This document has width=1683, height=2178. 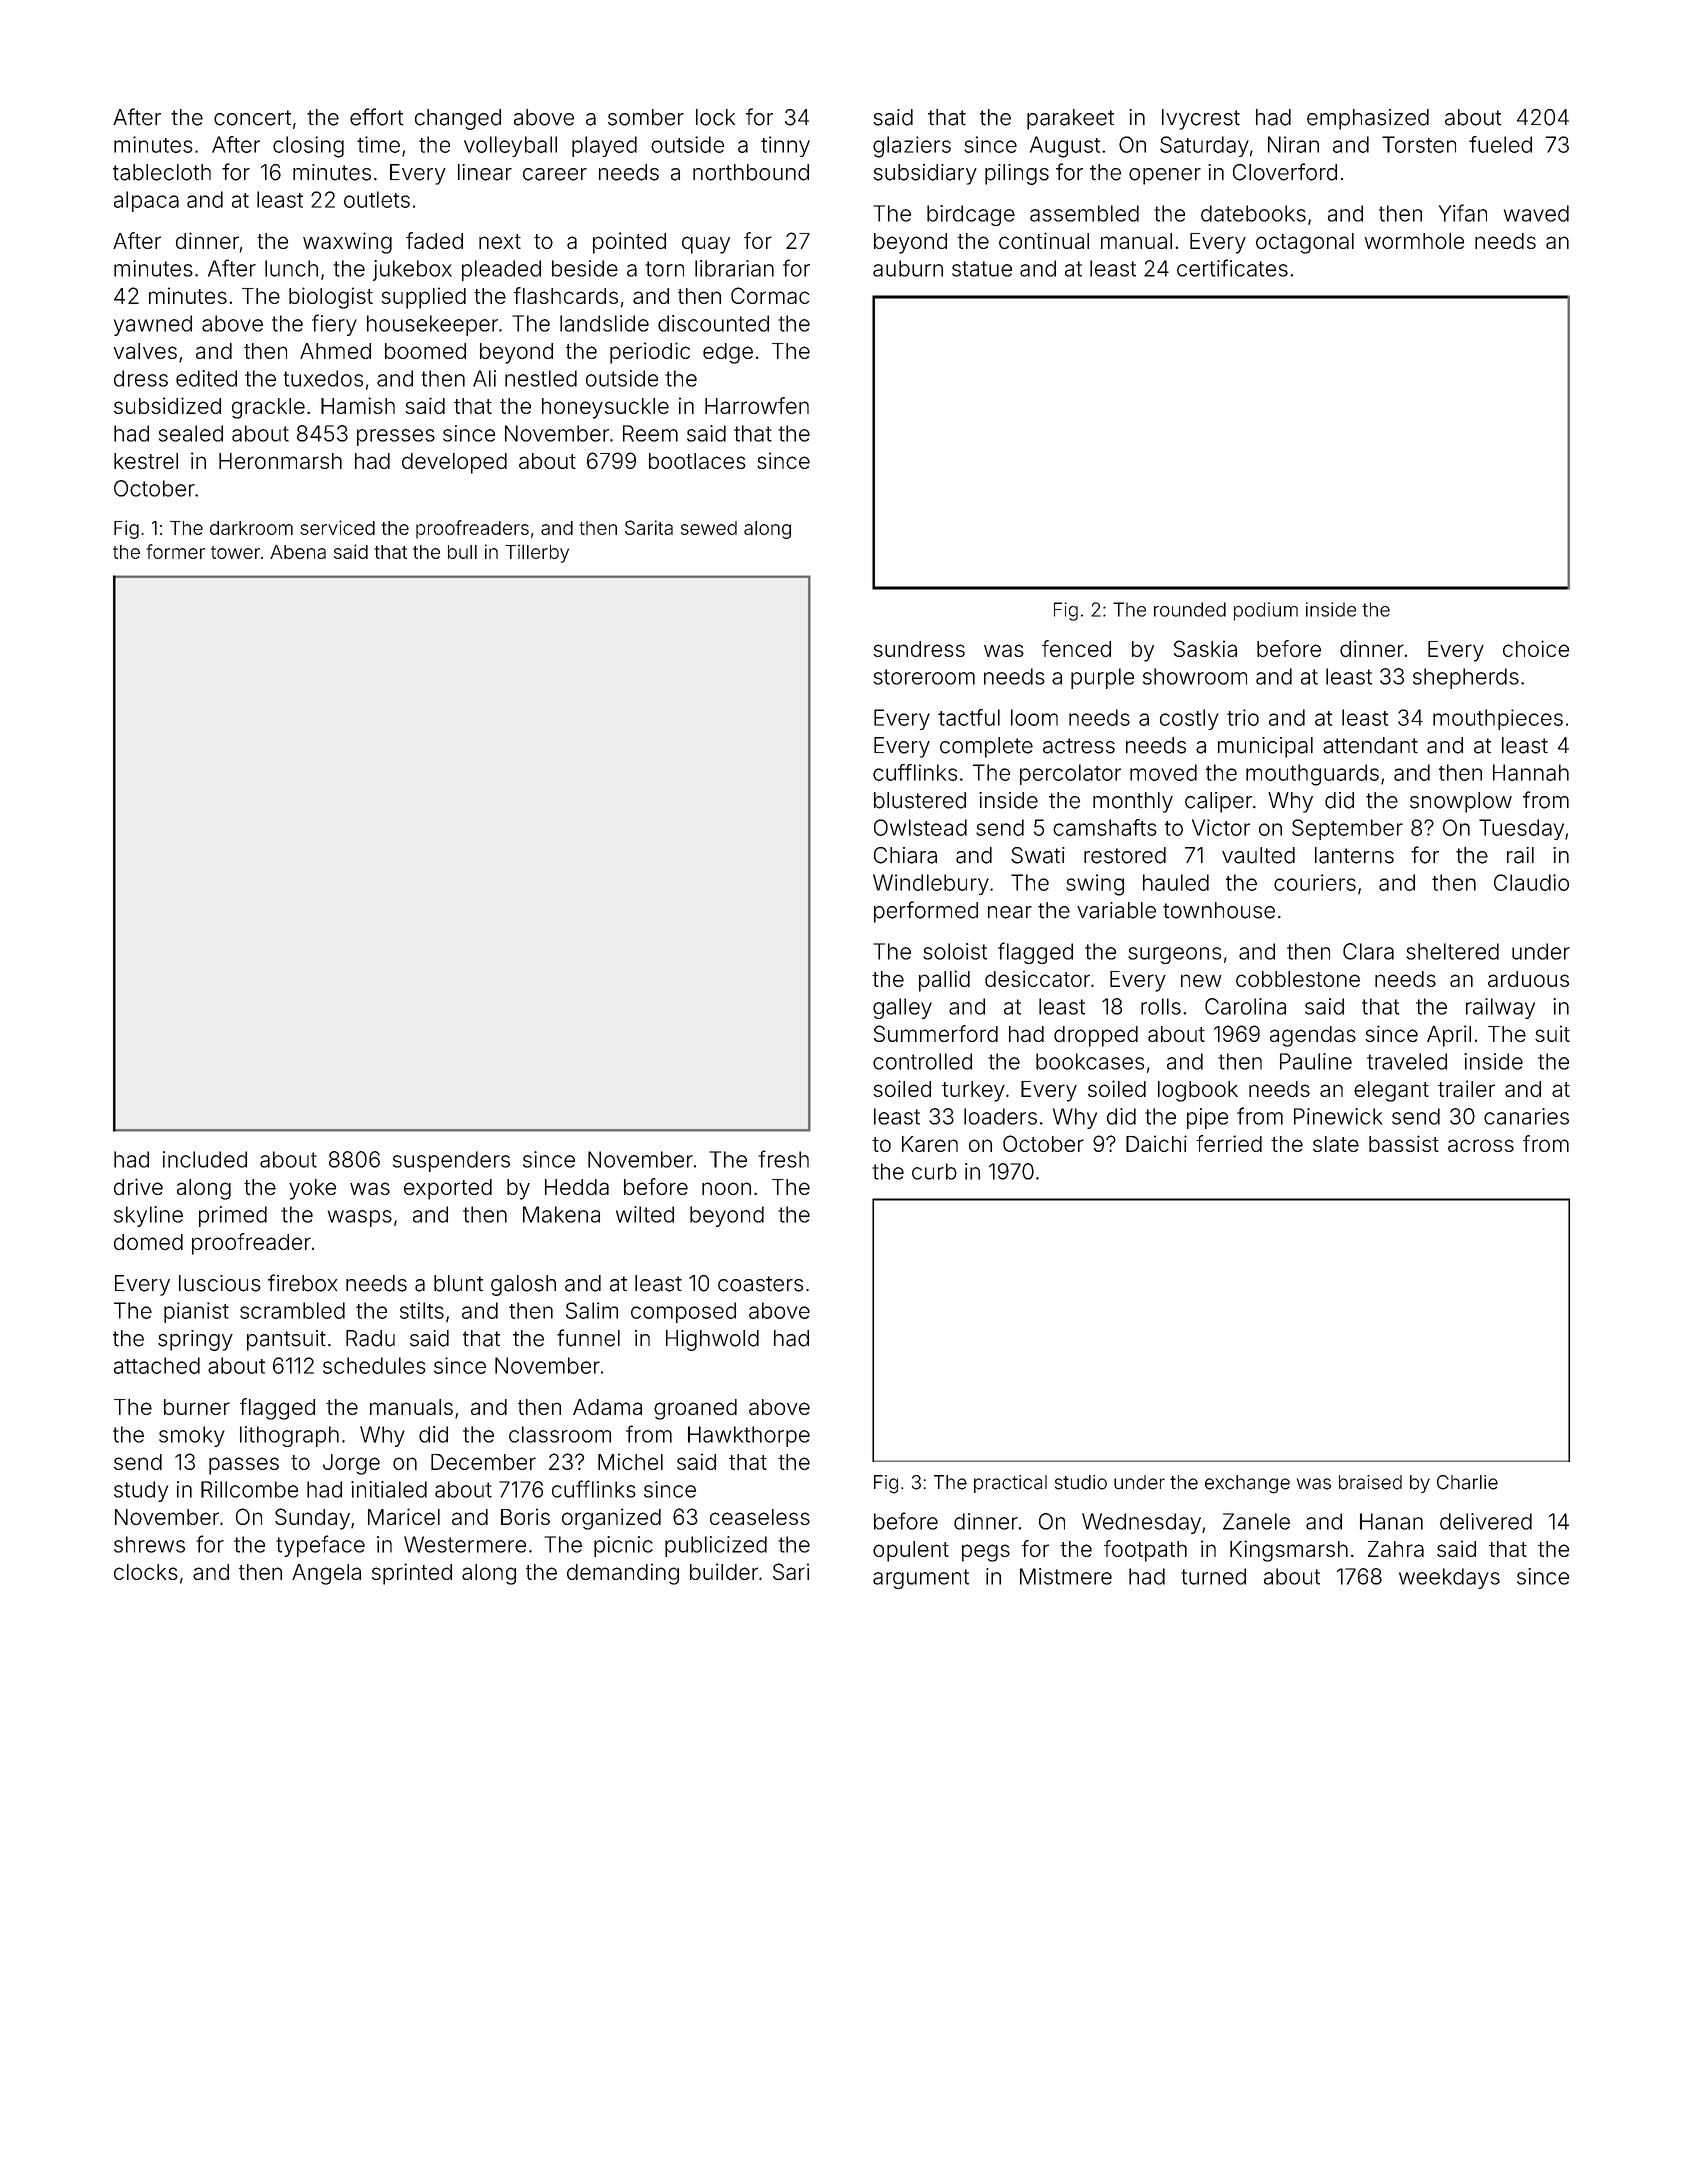 What do you see at coordinates (1536, 648) in the document?
I see `choice` at bounding box center [1536, 648].
